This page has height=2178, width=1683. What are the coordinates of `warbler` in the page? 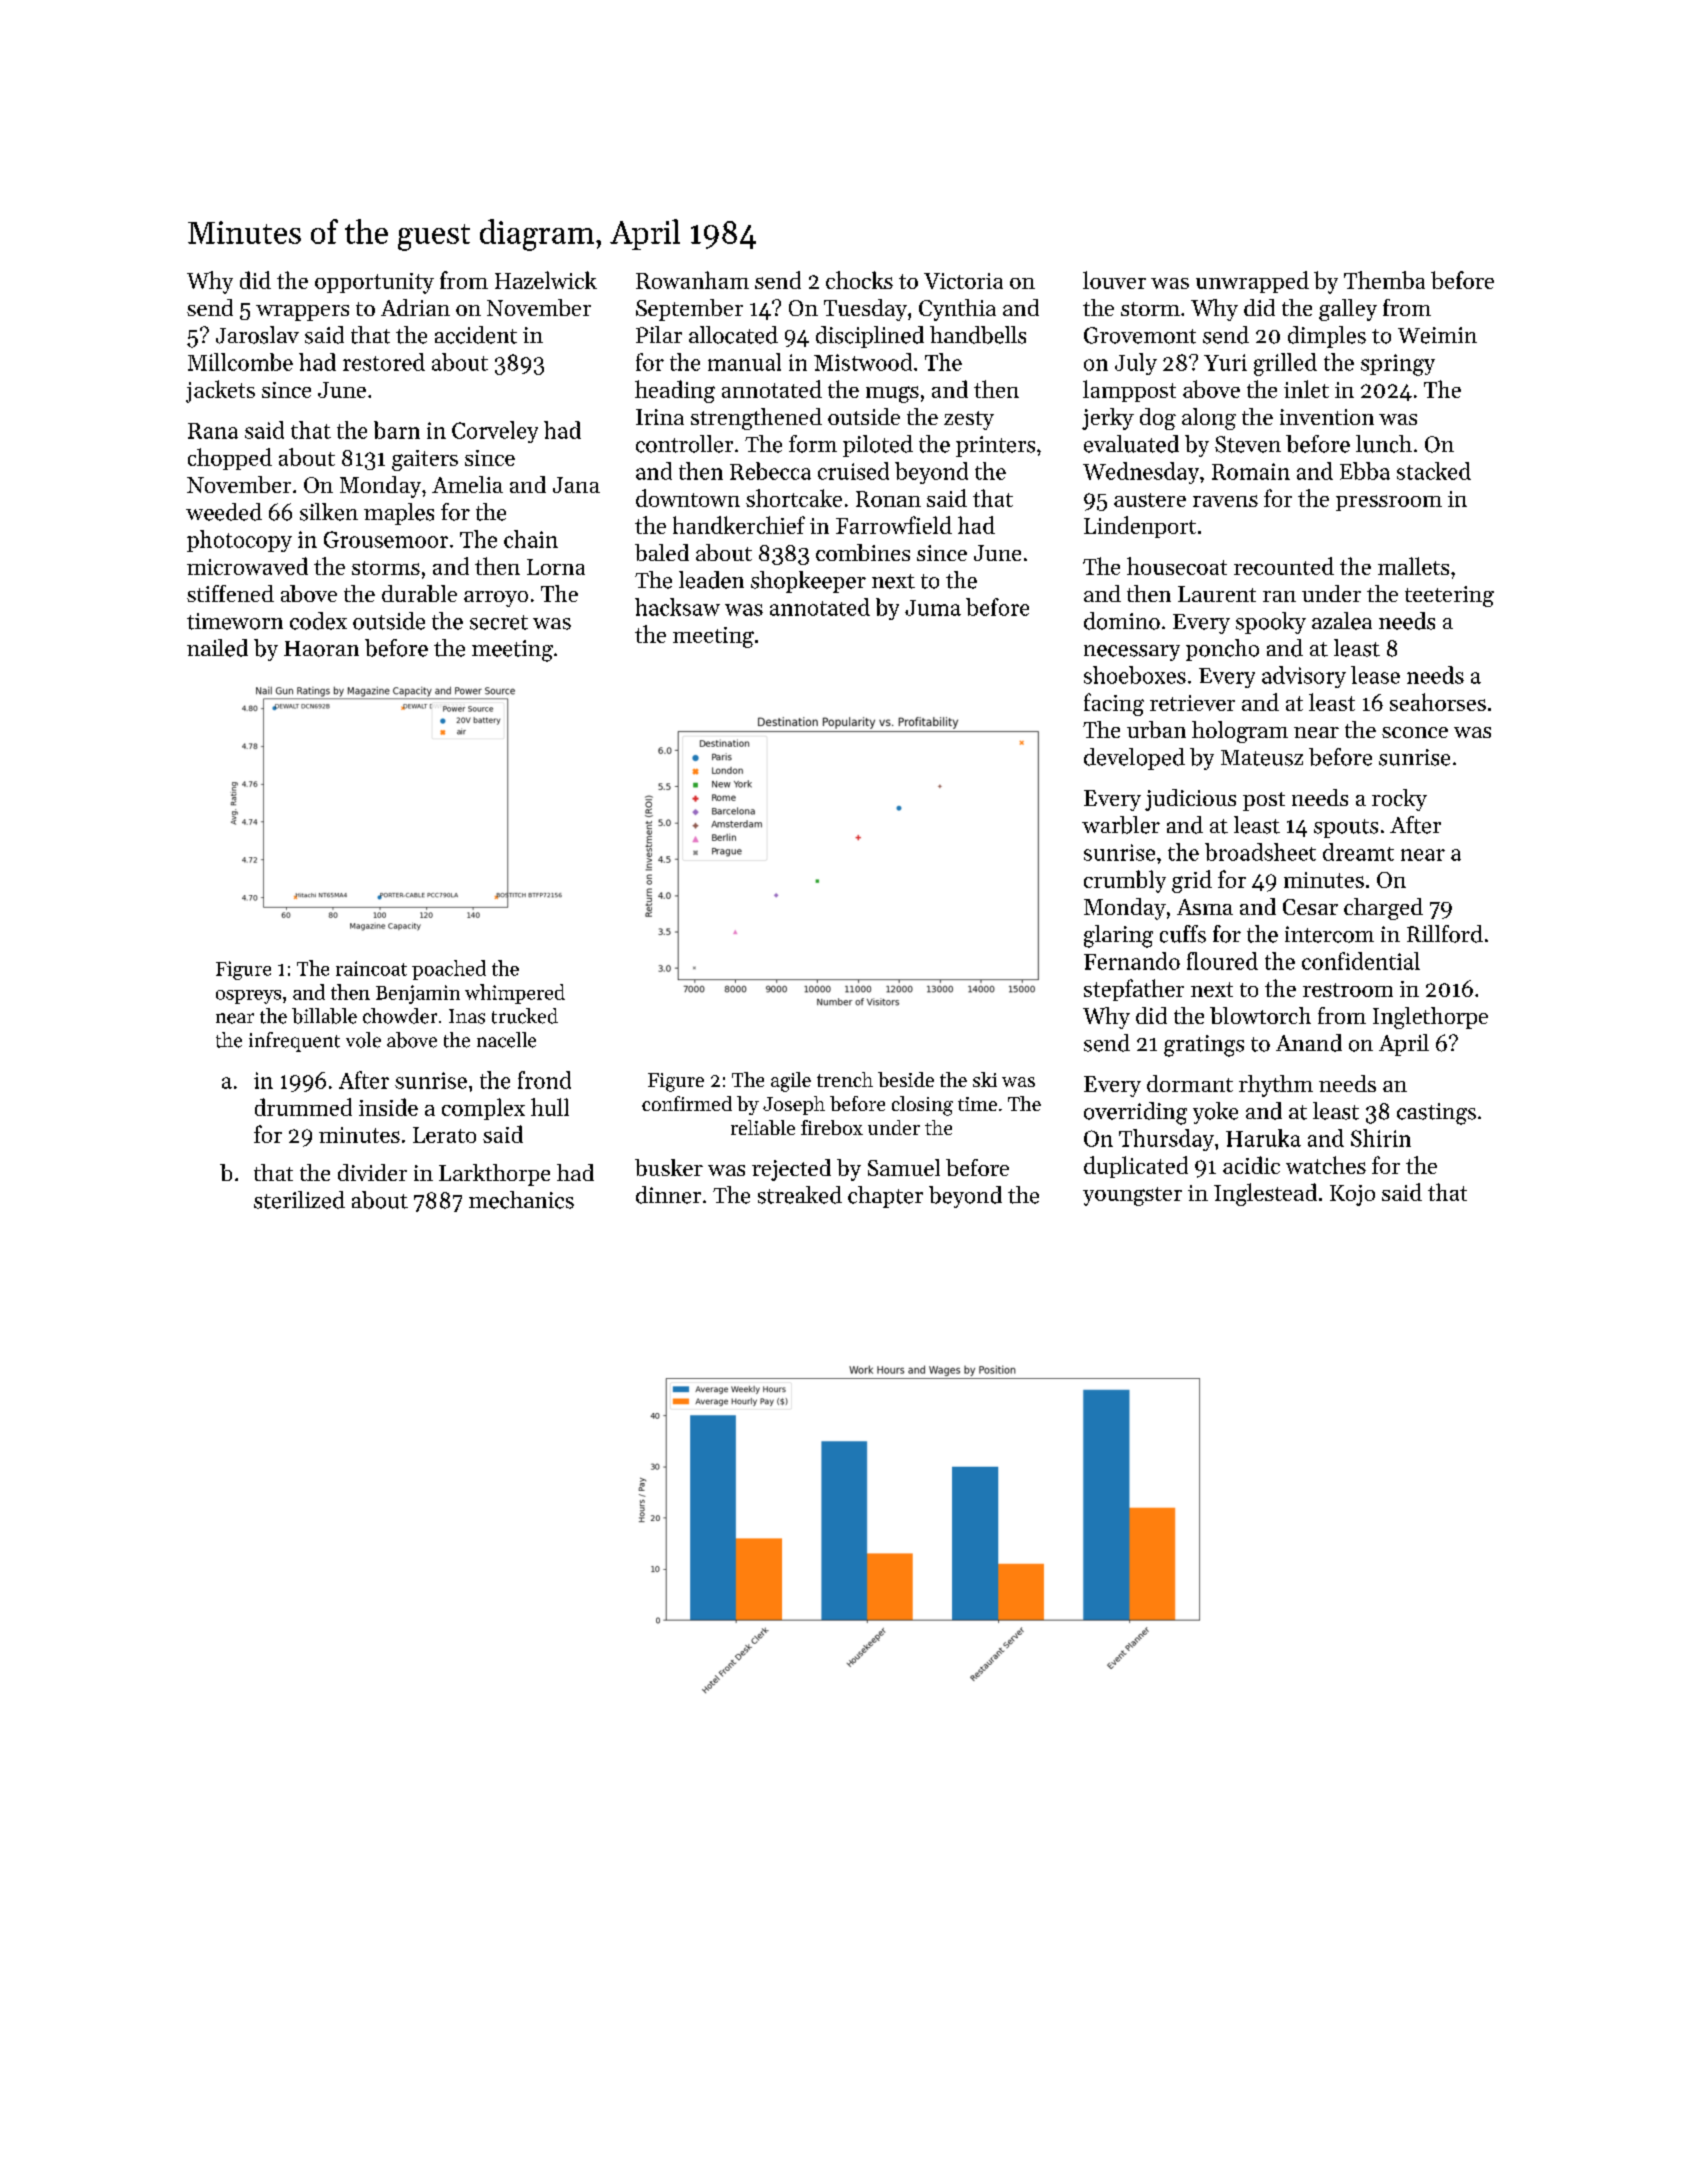 It's located at (1121, 825).
